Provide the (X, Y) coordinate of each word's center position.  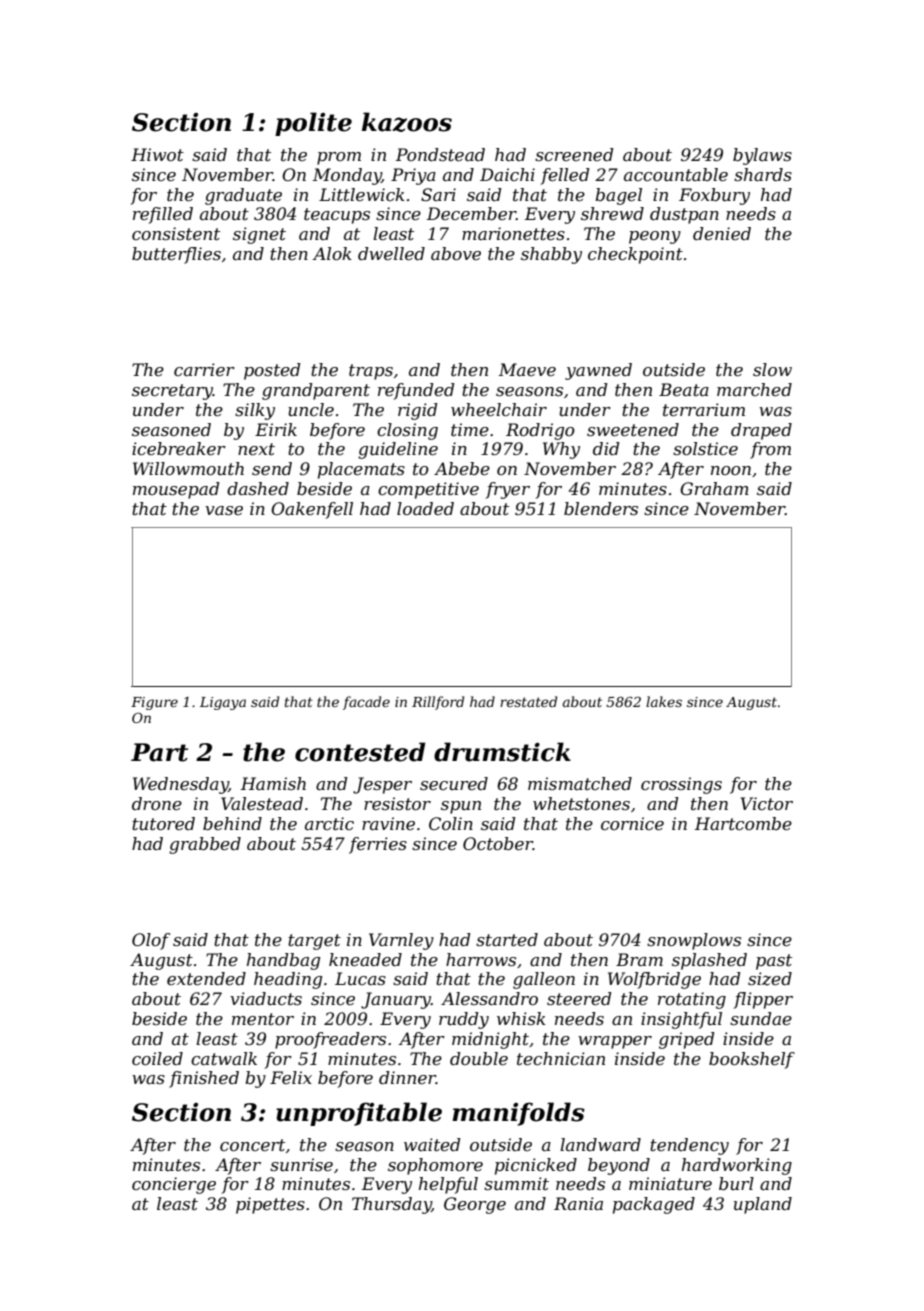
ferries (378, 845)
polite (313, 124)
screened (574, 154)
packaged (654, 1205)
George (475, 1205)
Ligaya (223, 703)
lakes (664, 701)
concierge (174, 1185)
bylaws (762, 156)
